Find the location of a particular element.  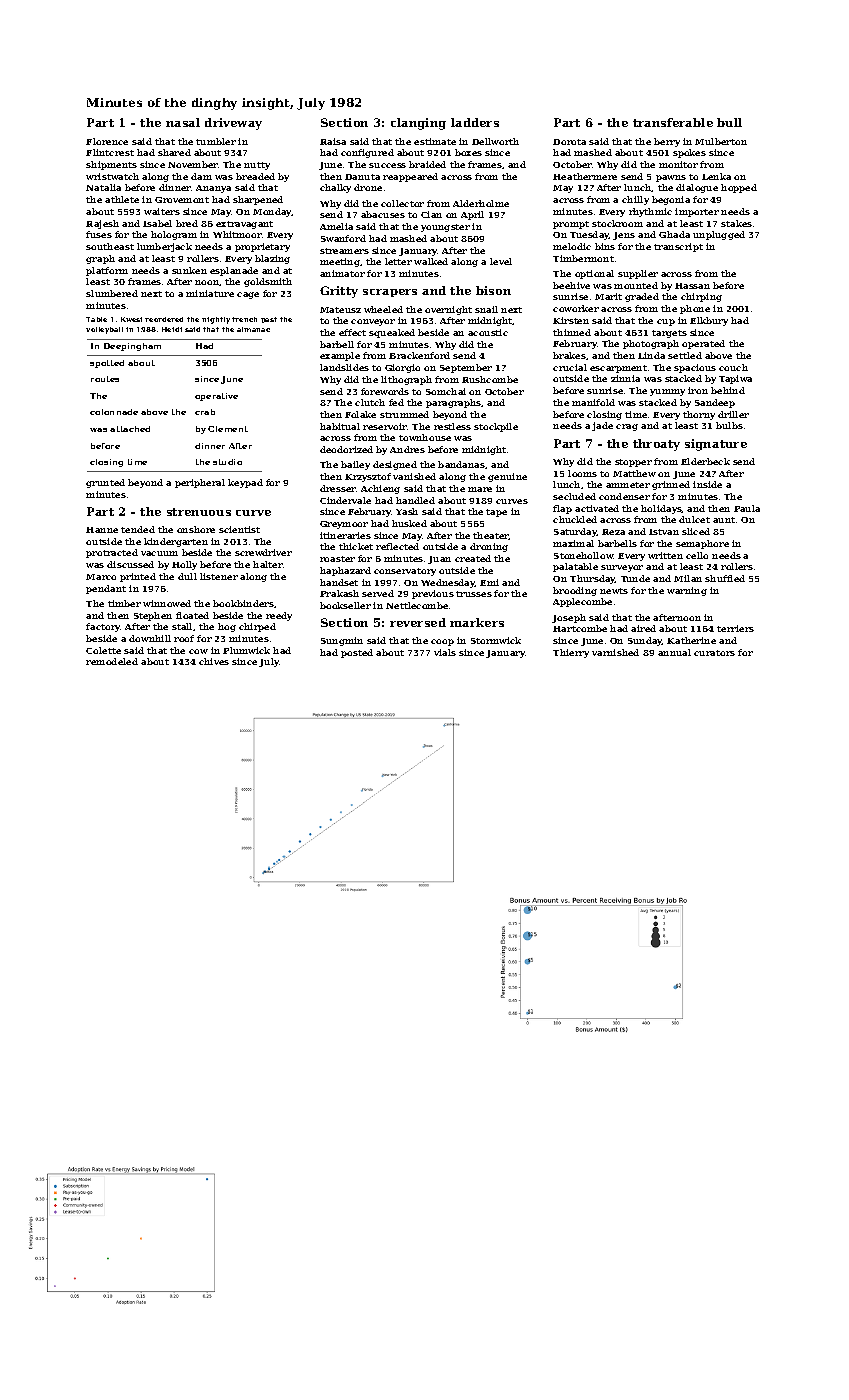

Heidi is located at coordinates (172, 329).
